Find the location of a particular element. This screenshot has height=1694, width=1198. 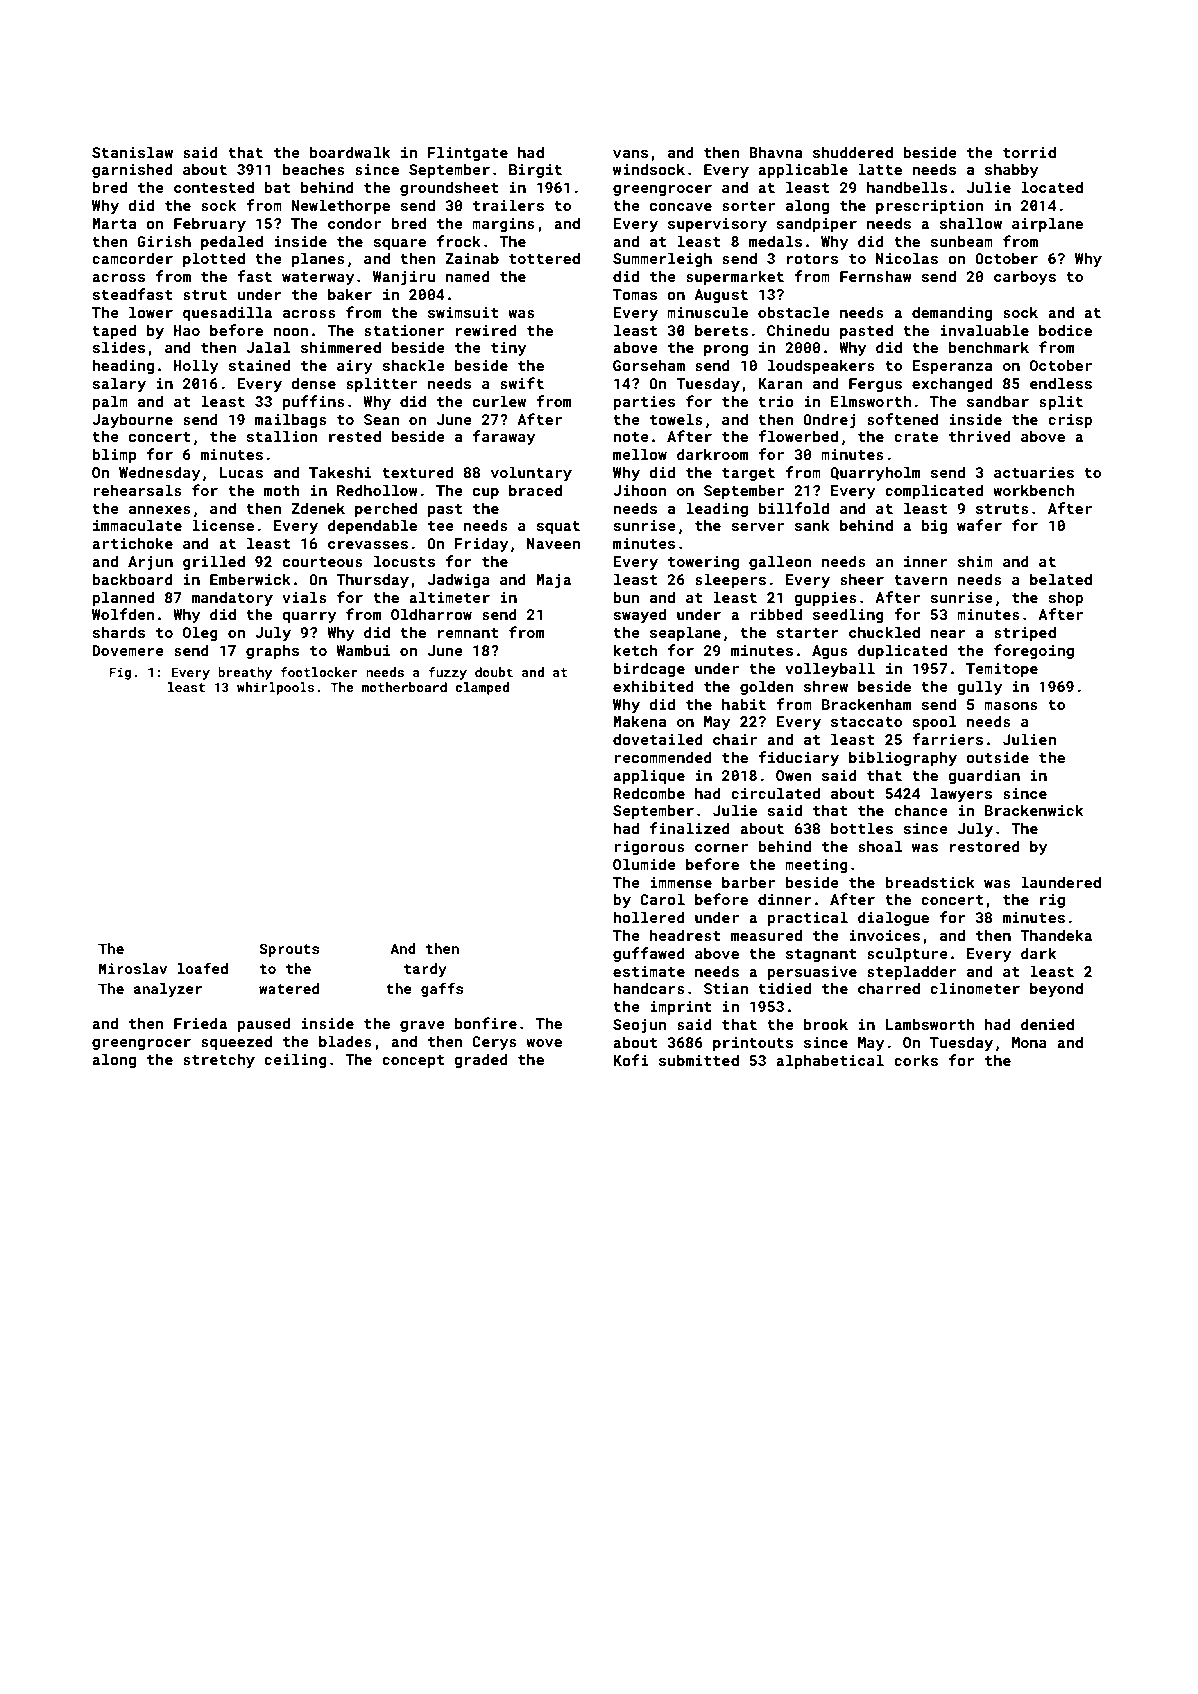

bodice is located at coordinates (1065, 330).
